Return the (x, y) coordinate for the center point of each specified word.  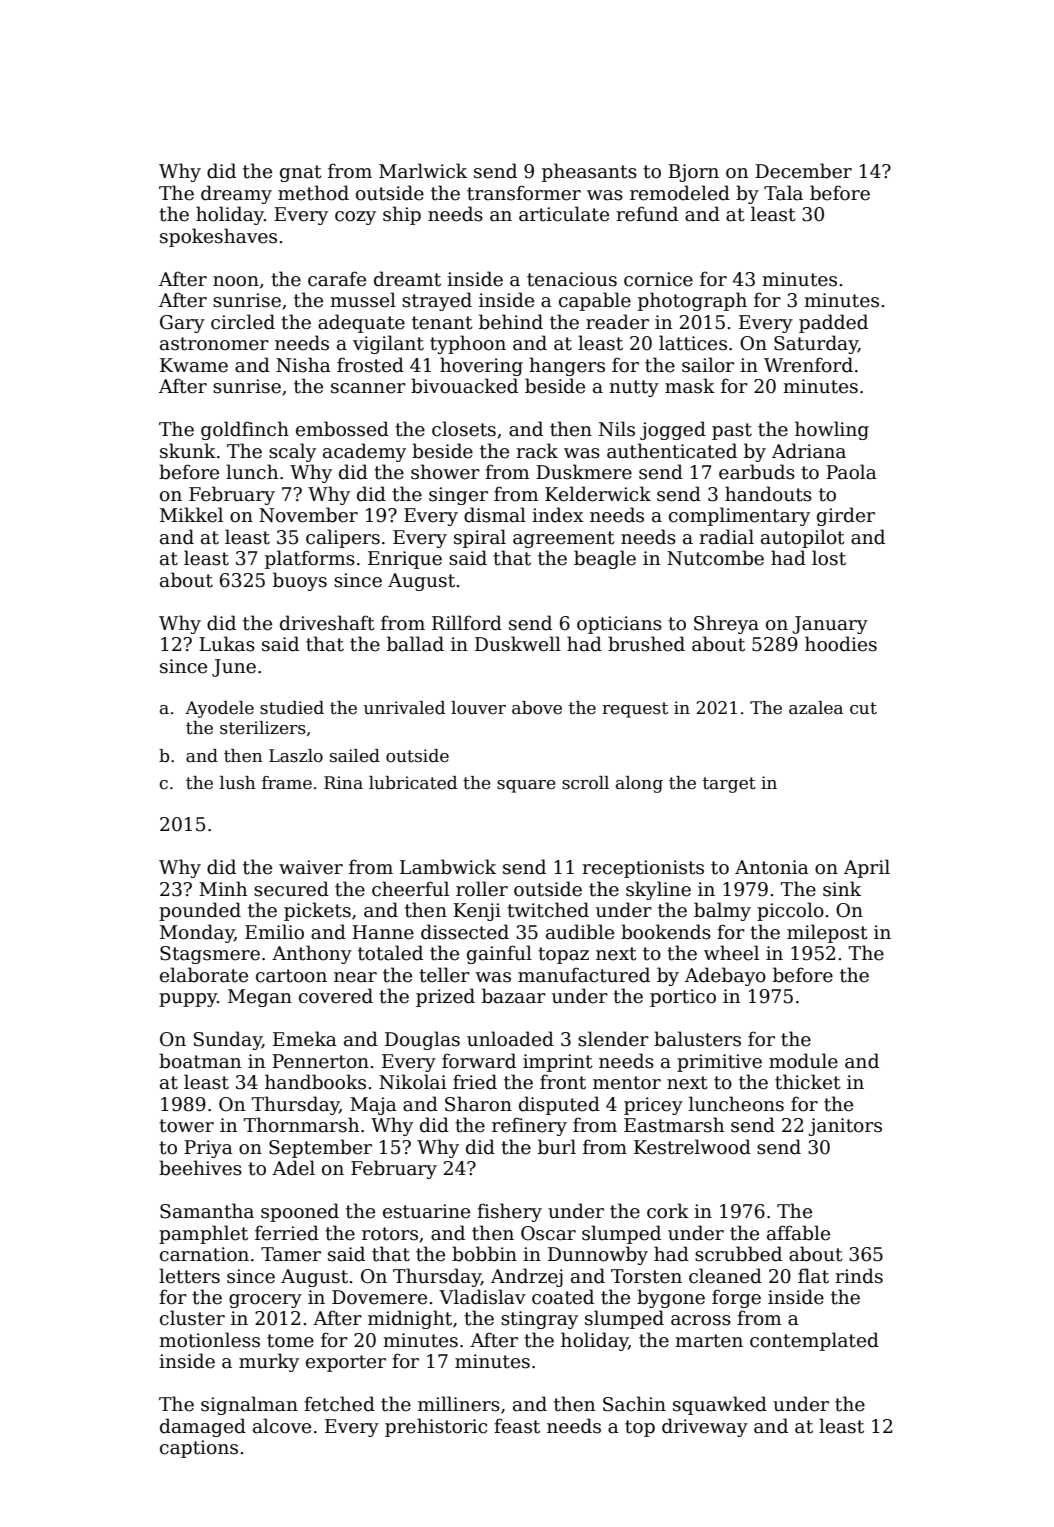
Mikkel (191, 515)
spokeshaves (218, 237)
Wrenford (808, 365)
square (526, 786)
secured (291, 889)
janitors (845, 1127)
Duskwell (518, 644)
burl (557, 1147)
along (639, 784)
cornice (658, 279)
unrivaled (404, 708)
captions (199, 1449)
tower (186, 1126)
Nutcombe (715, 558)
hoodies (841, 644)
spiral (480, 538)
